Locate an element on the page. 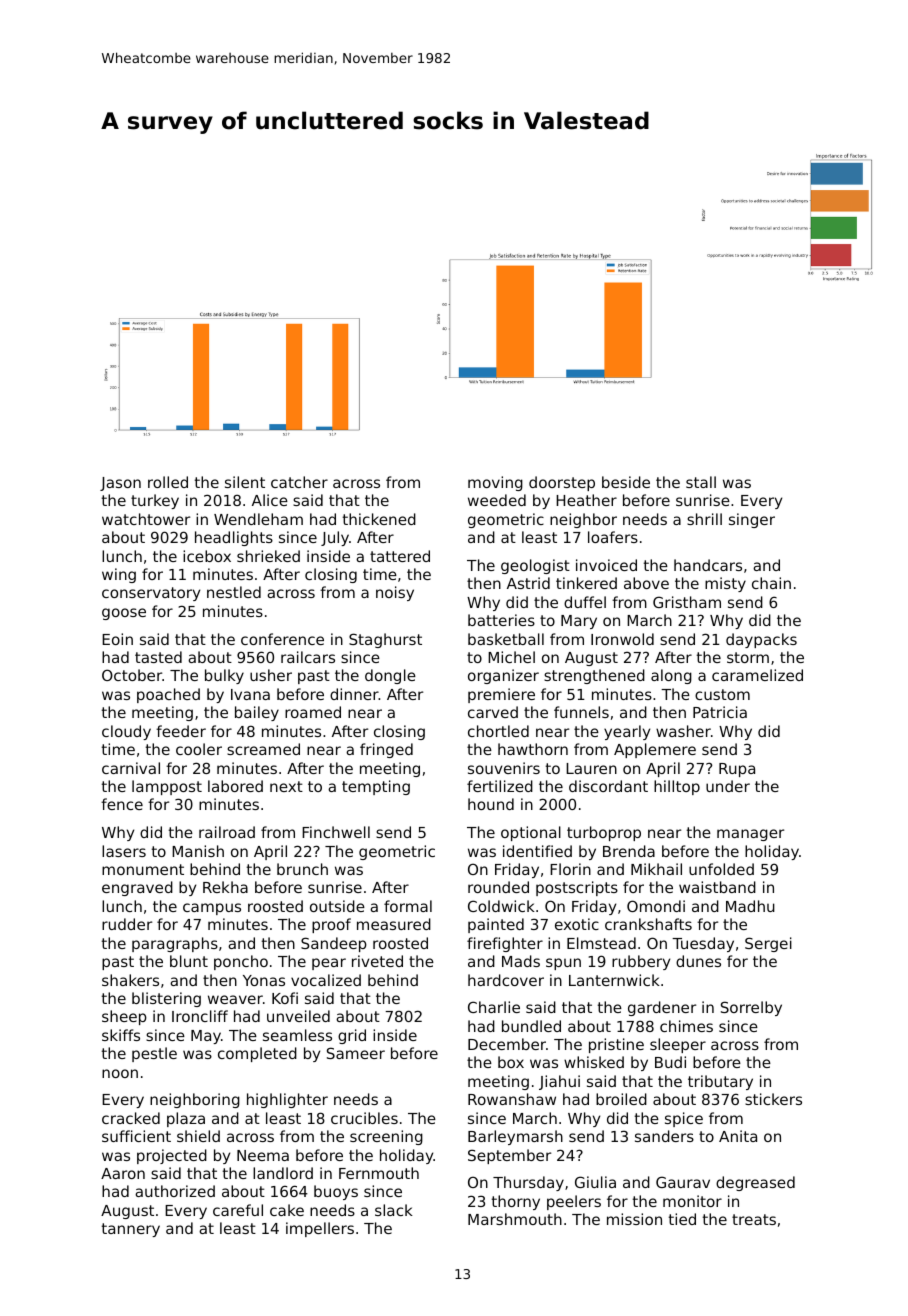 The height and width of the image is (1316, 908). shakers is located at coordinates (130, 980).
